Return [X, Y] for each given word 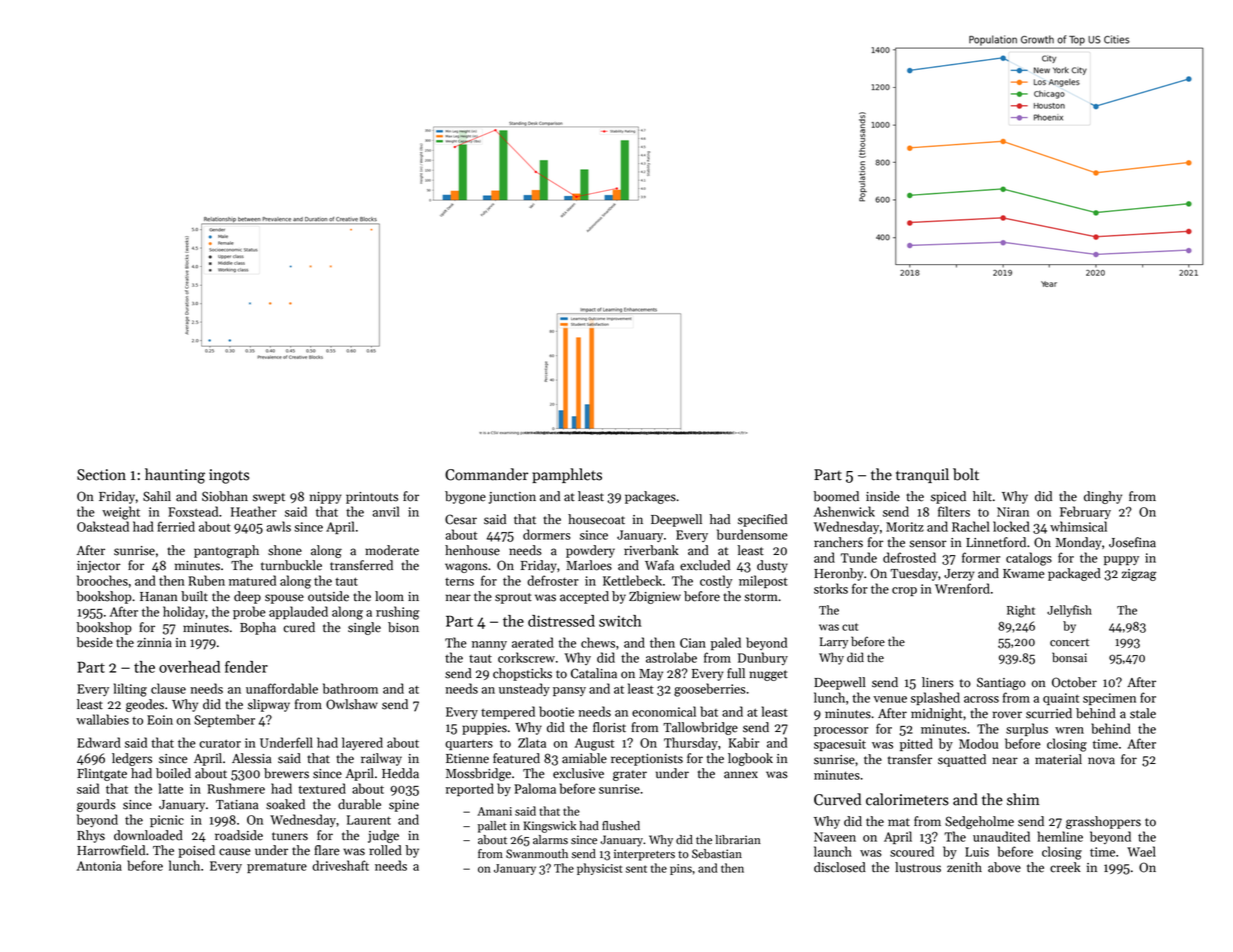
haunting [175, 476]
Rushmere [236, 788]
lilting [130, 690]
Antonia [99, 866]
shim [1023, 799]
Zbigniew [655, 597]
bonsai [1069, 657]
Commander [486, 474]
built [194, 596]
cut [850, 627]
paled [726, 643]
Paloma [535, 788]
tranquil [922, 475]
